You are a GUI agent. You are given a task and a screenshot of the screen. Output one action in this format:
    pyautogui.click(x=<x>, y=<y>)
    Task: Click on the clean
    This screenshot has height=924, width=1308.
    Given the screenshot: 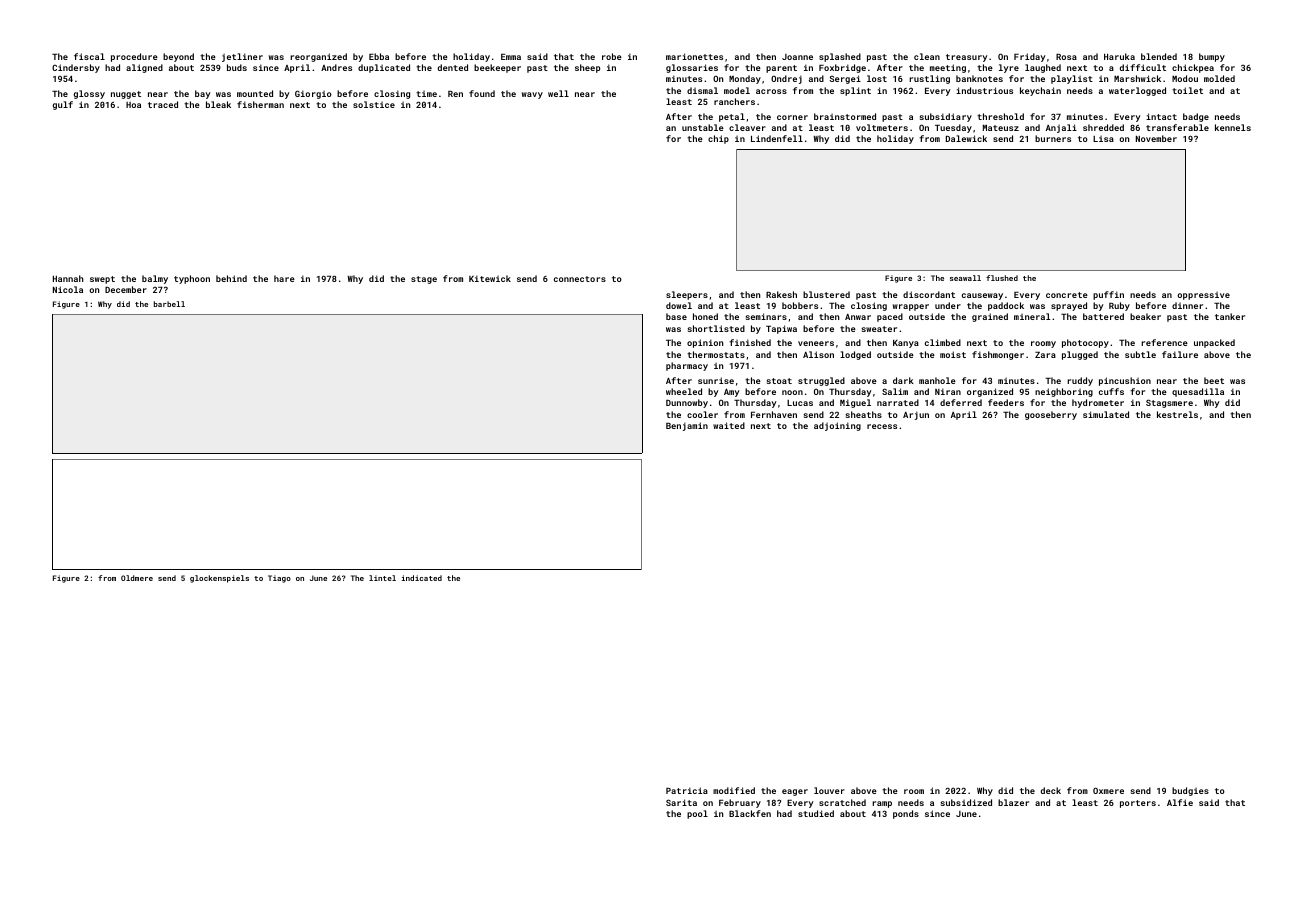 What is the action you would take?
    pyautogui.click(x=927, y=56)
